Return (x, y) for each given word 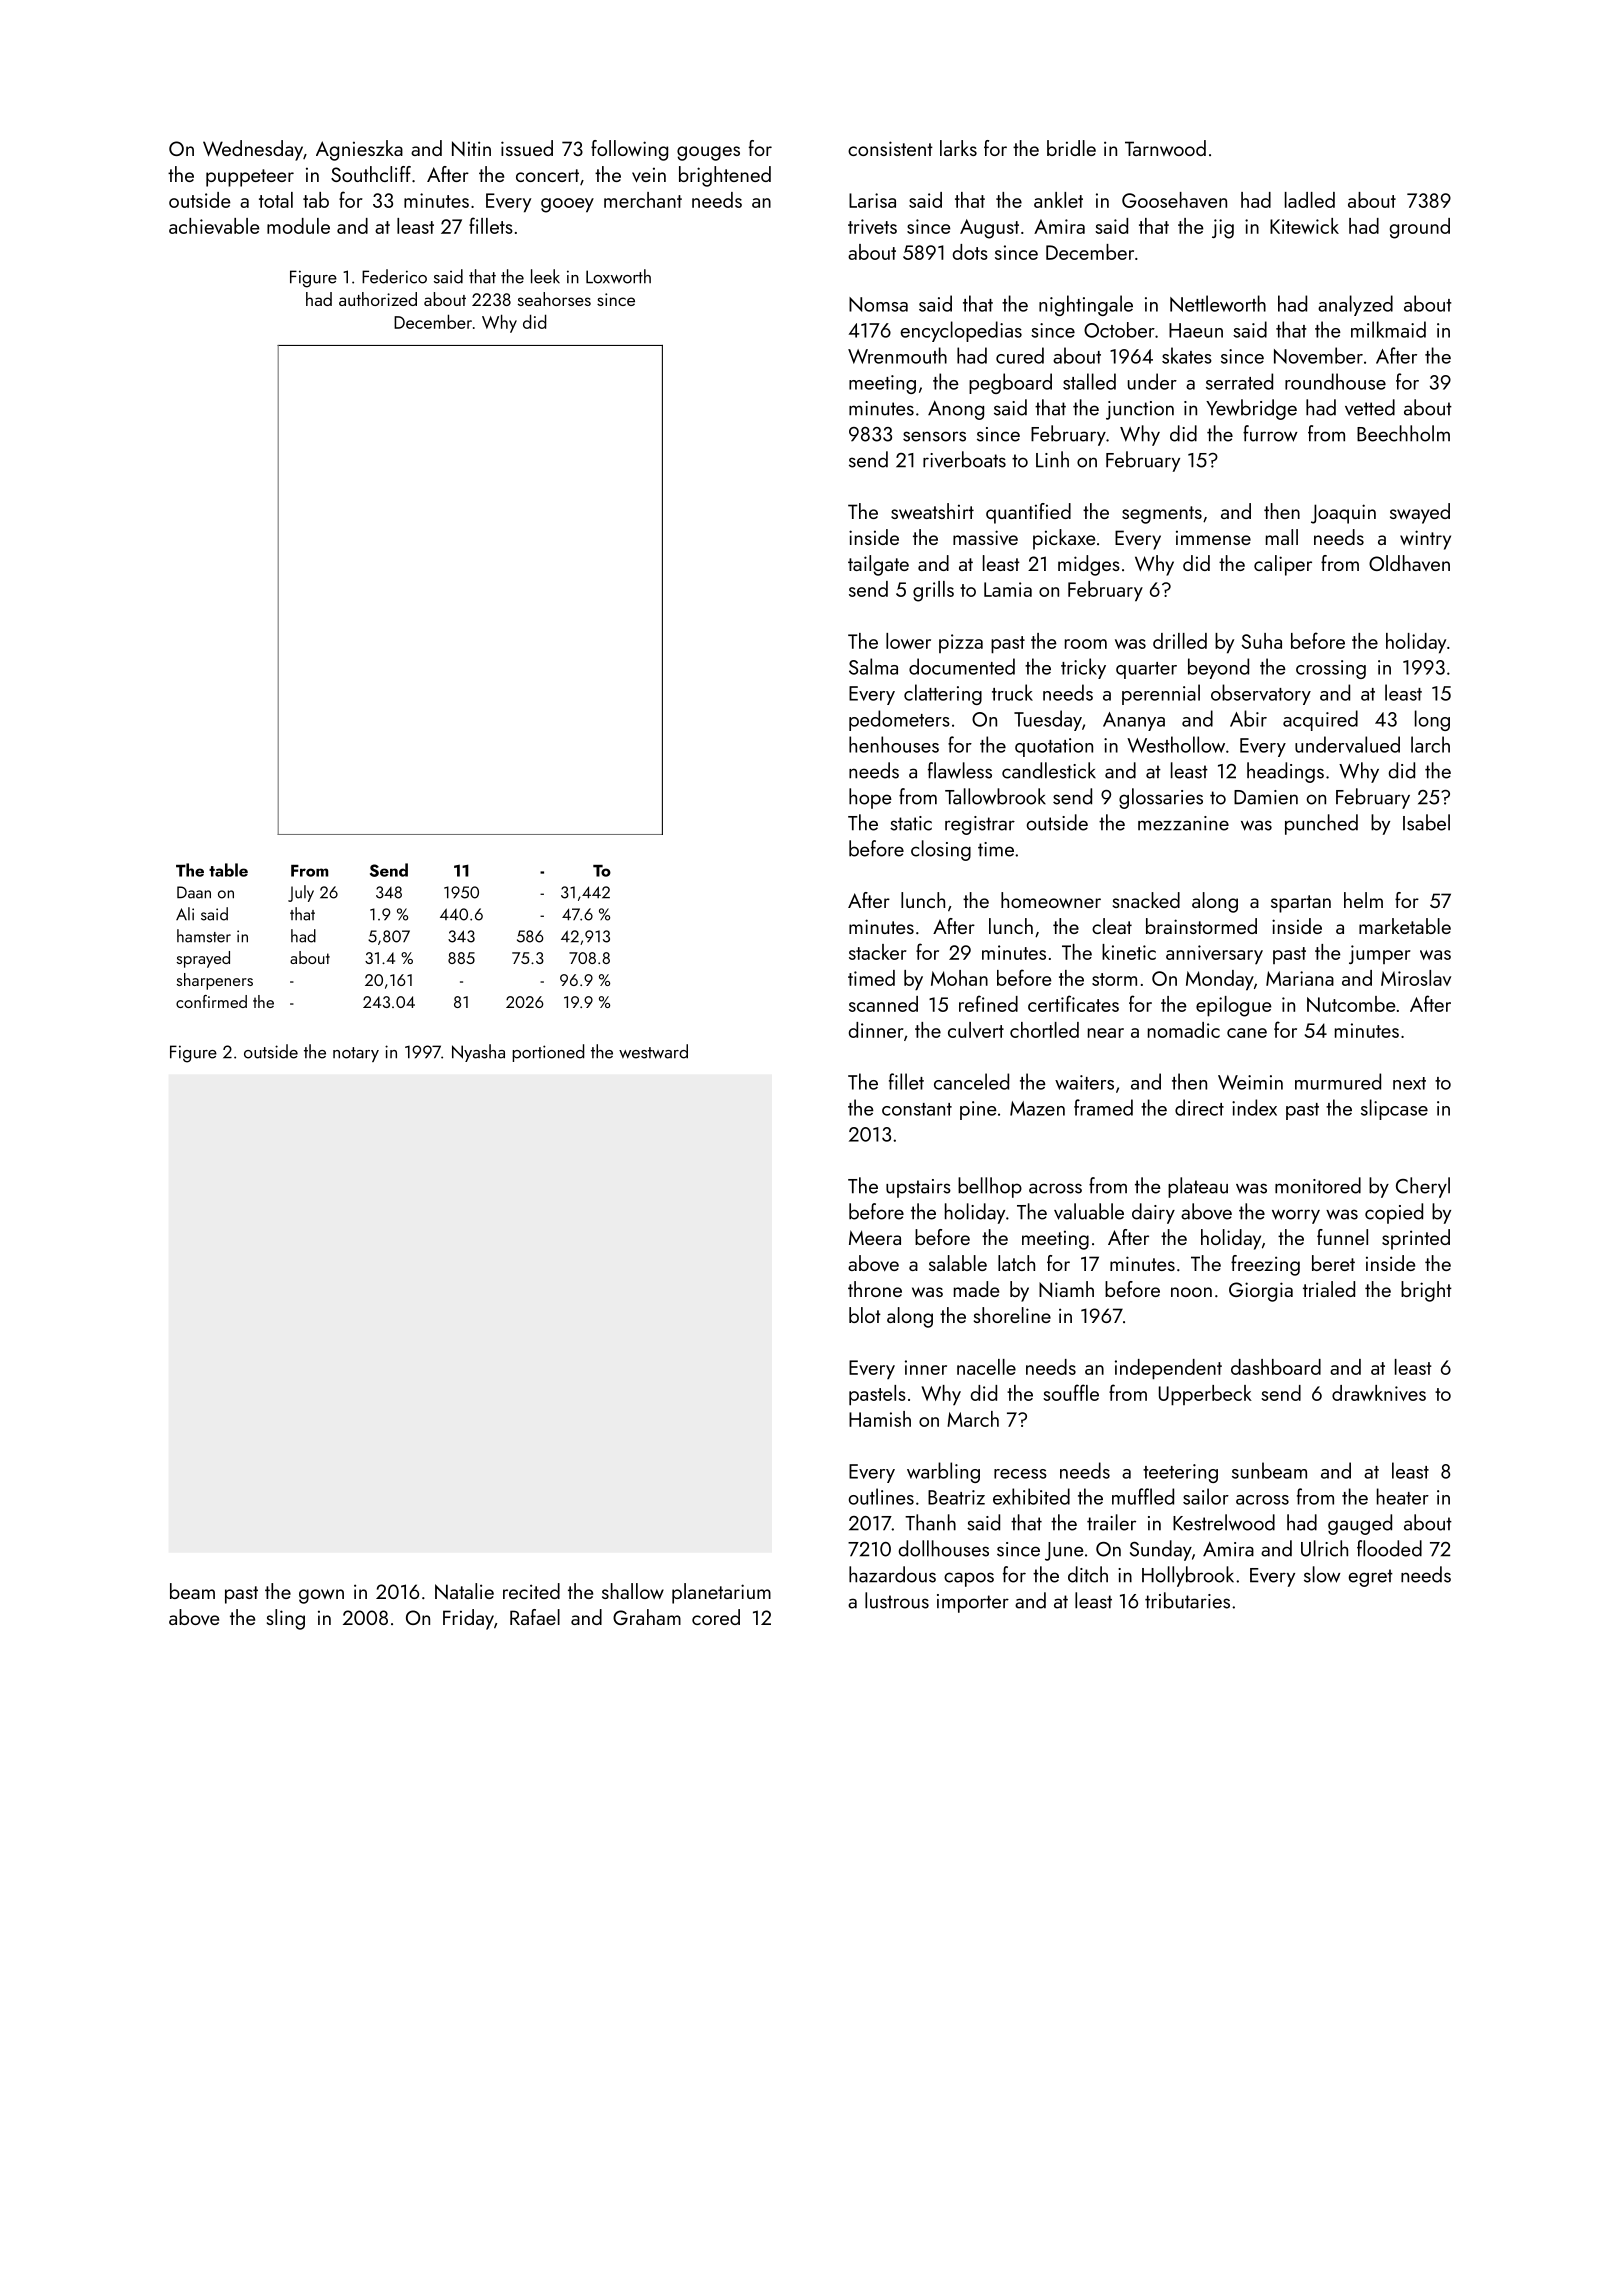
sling (286, 1619)
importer (973, 1603)
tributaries (1187, 1600)
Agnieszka (359, 150)
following (629, 150)
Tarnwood (1165, 148)
